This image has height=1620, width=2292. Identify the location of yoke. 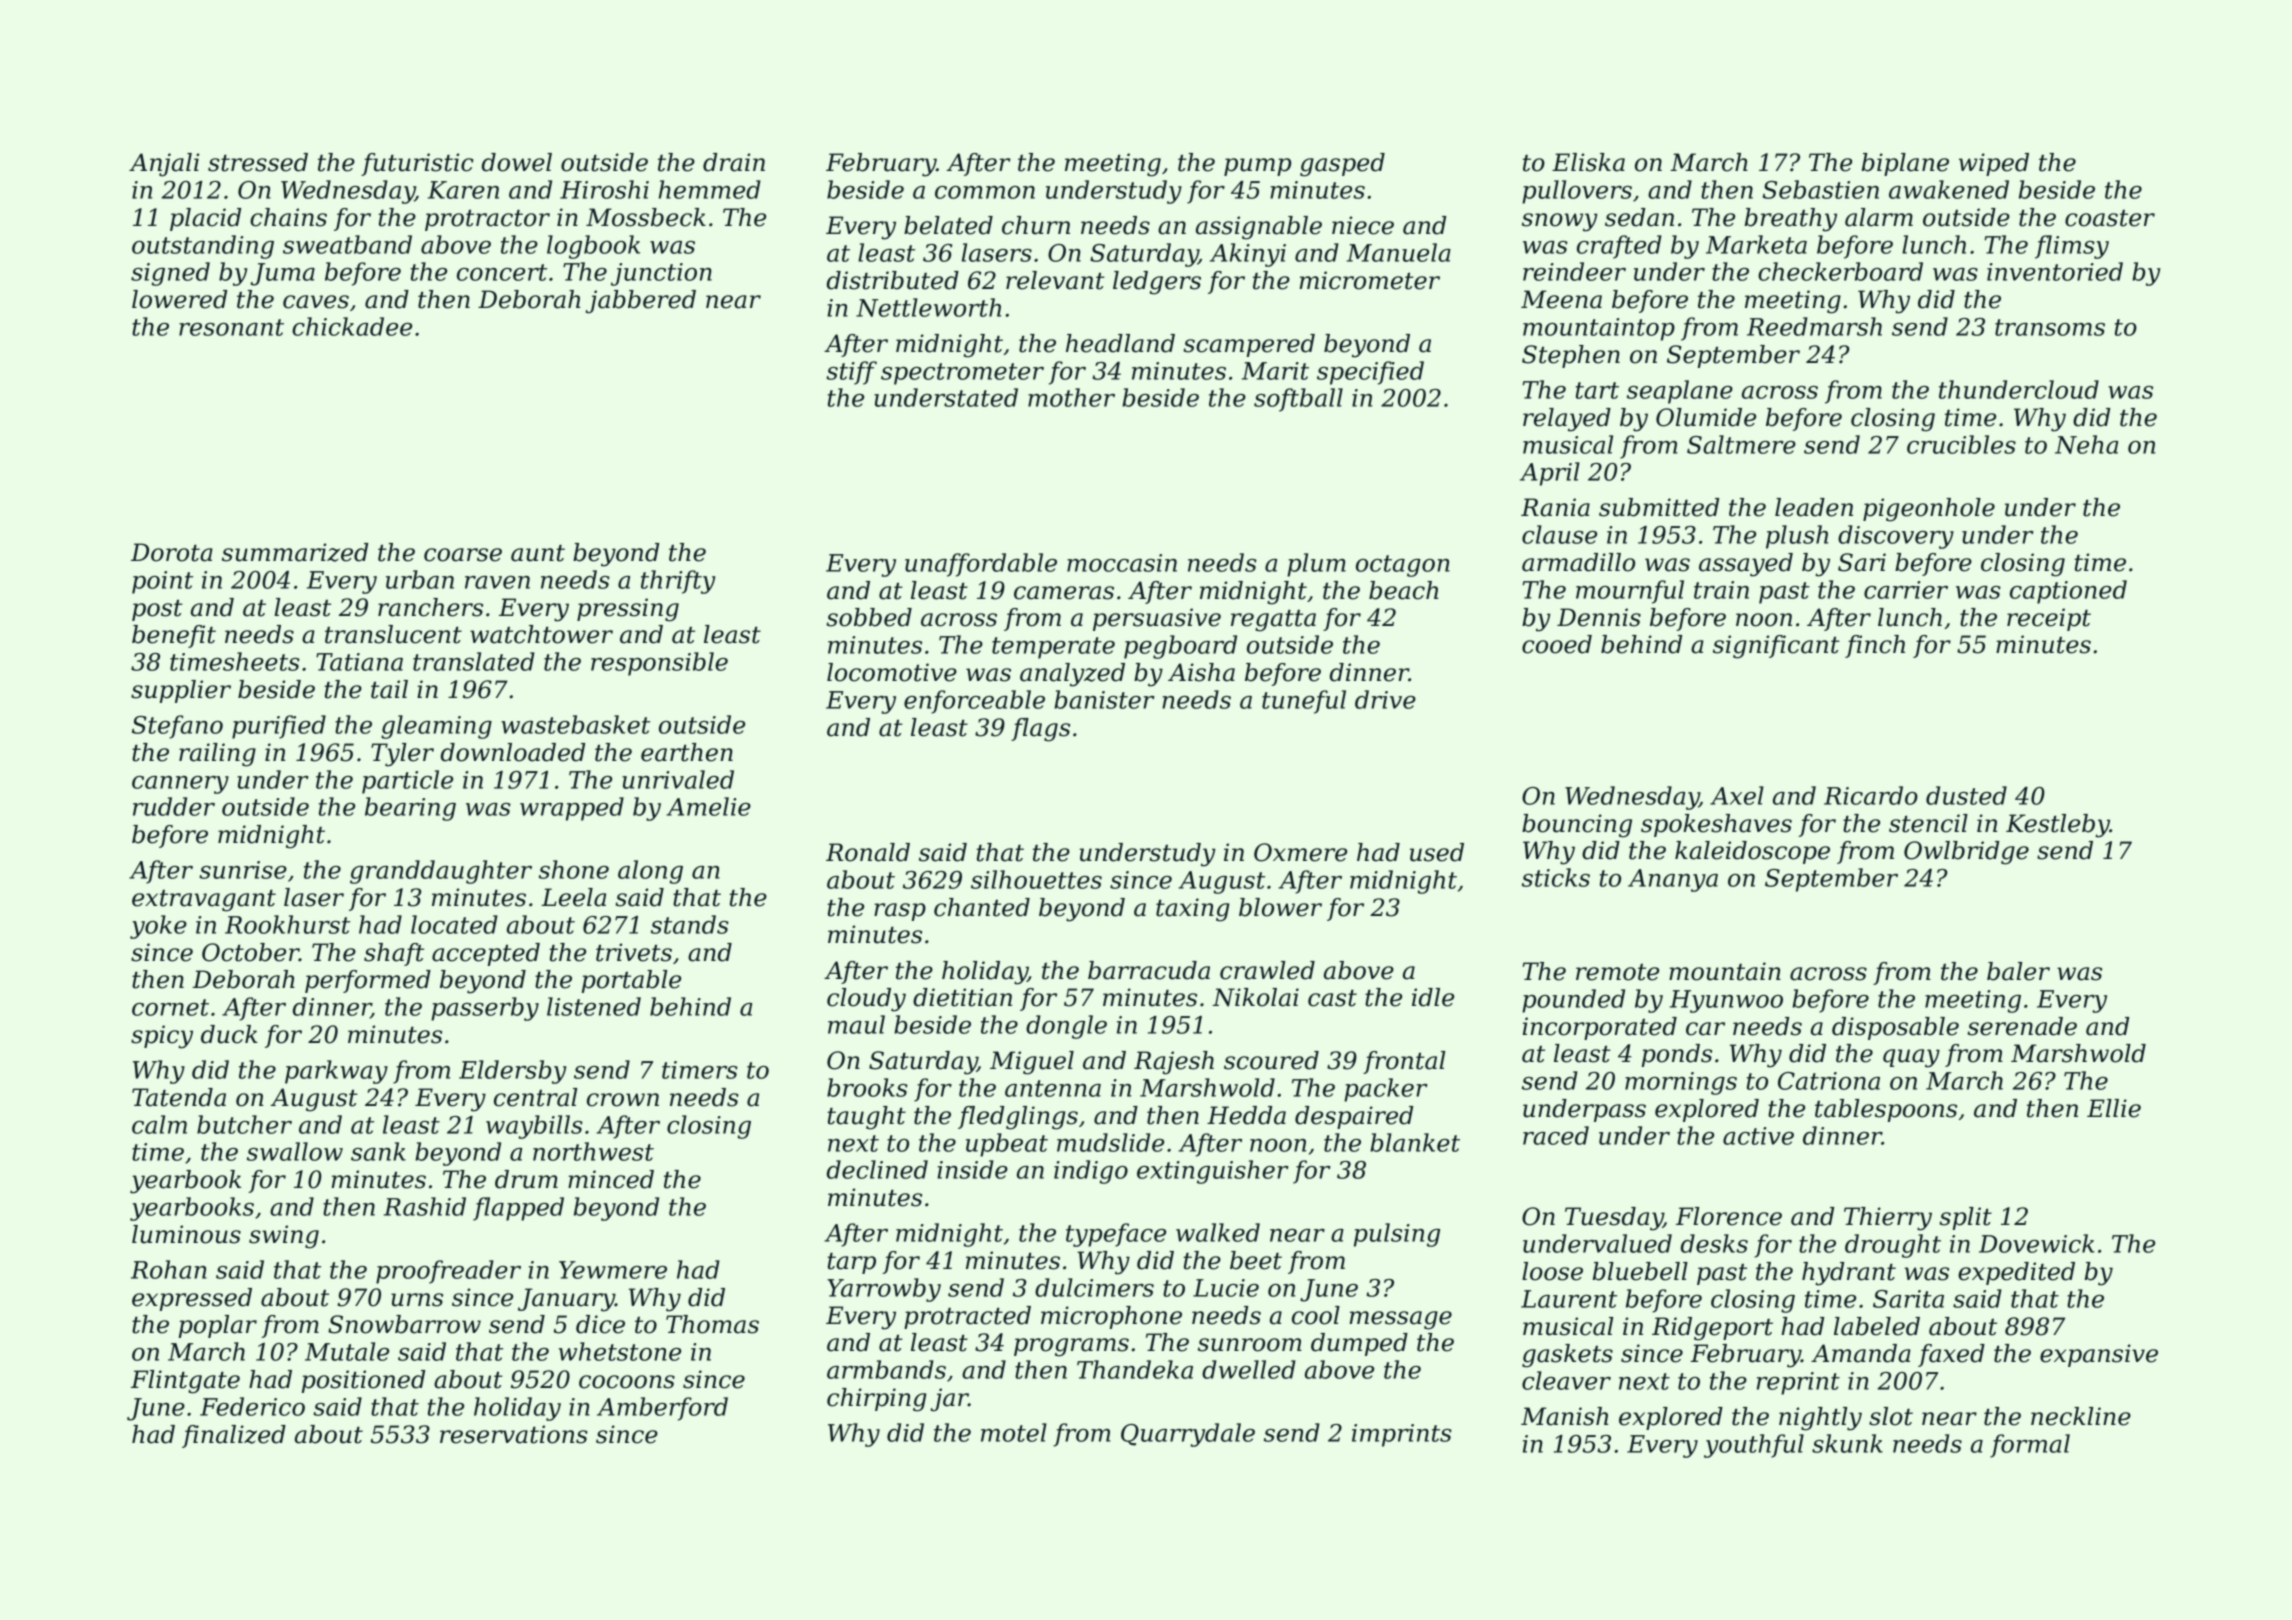
(158, 927).
